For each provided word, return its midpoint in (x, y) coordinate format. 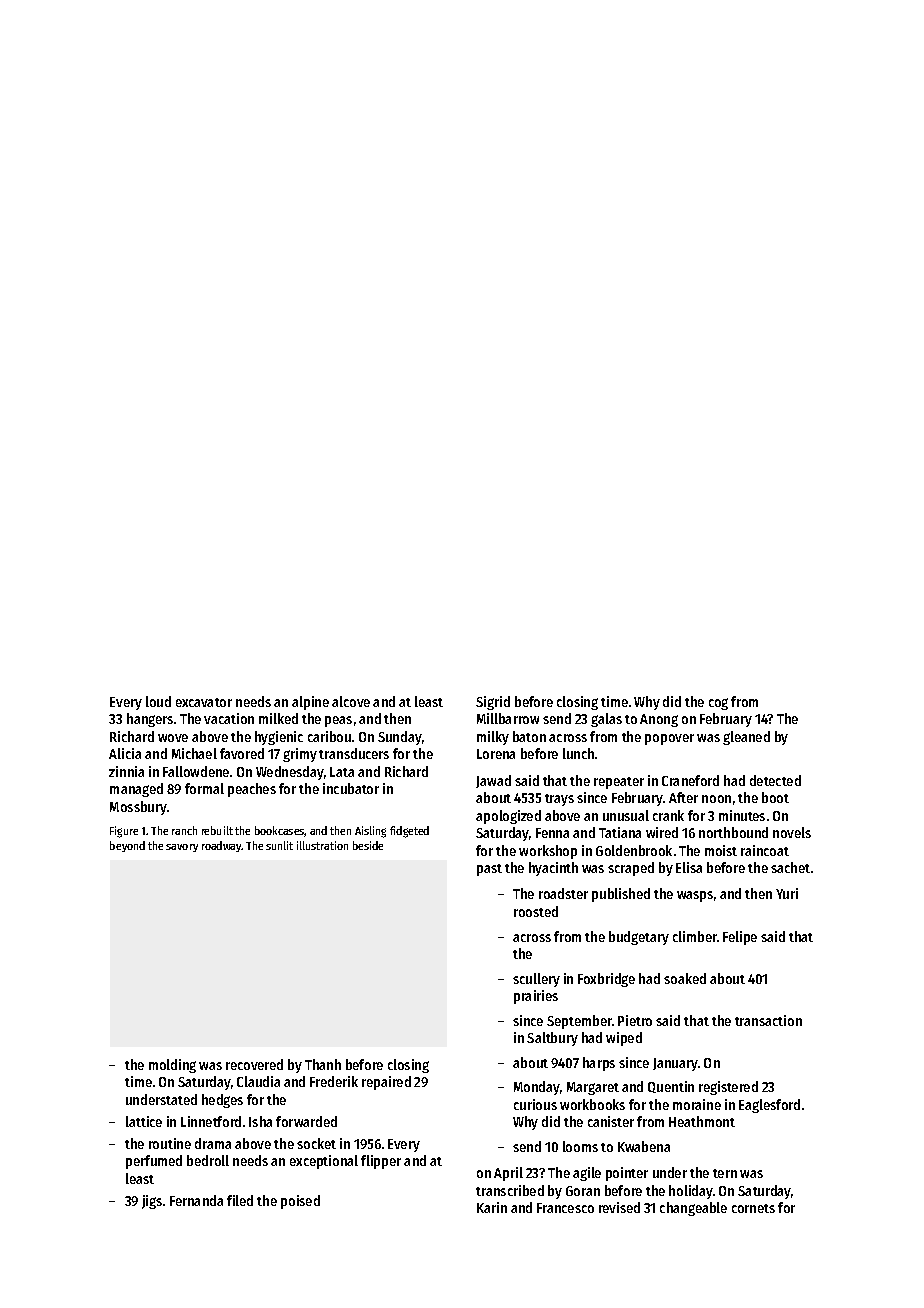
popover (669, 739)
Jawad (493, 781)
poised (300, 1202)
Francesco (565, 1208)
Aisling (370, 832)
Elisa (689, 867)
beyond (127, 846)
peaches (252, 790)
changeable (693, 1209)
